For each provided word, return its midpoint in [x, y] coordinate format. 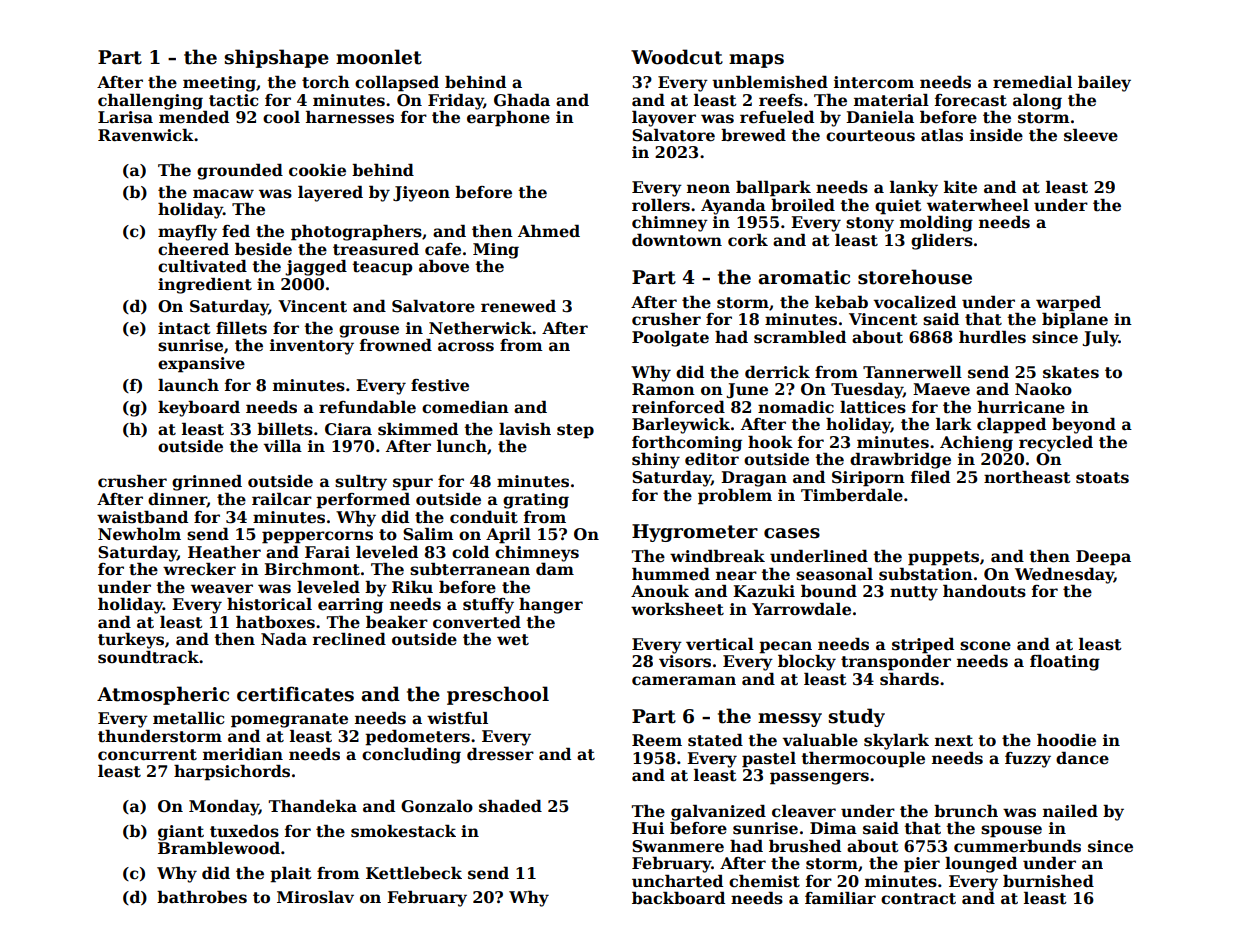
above [444, 266]
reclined [349, 639]
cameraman [684, 681]
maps [756, 61]
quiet [898, 207]
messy [790, 720]
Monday [224, 808]
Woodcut [677, 57]
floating [1065, 663]
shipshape [276, 58]
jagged [316, 268]
